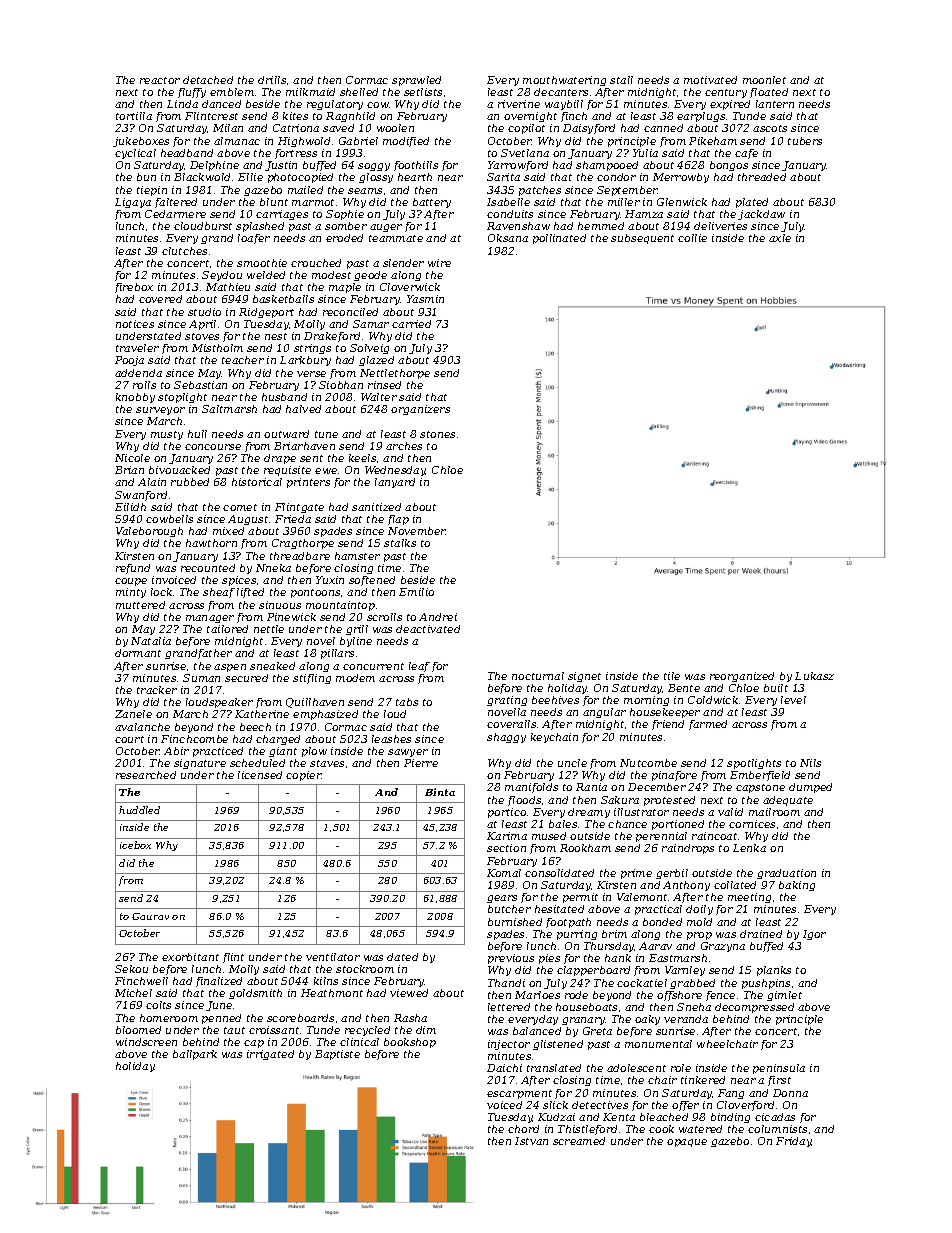  I want to click on Baptiste, so click(337, 1055).
